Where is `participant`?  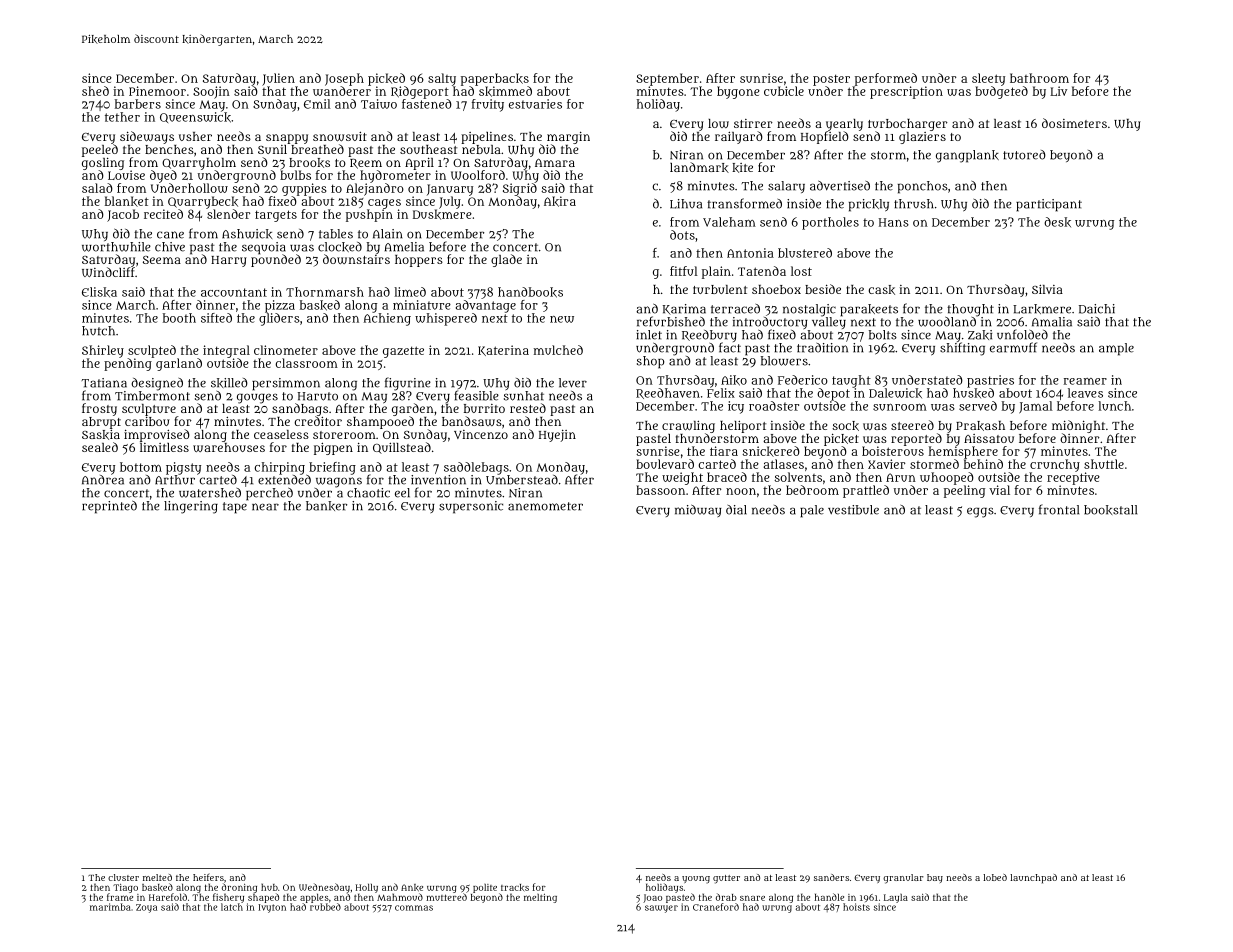 participant is located at coordinates (1049, 205).
